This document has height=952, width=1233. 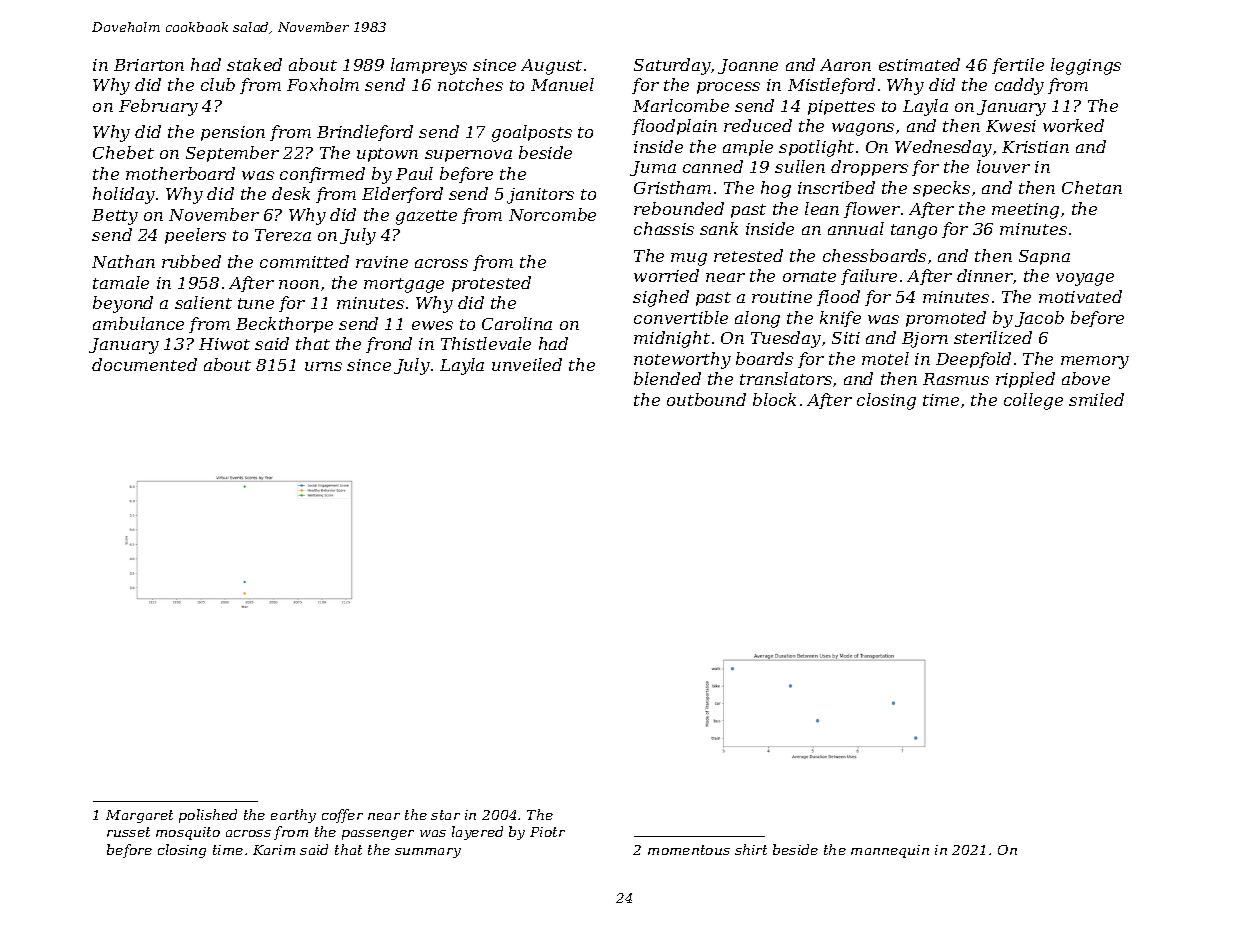 I want to click on college, so click(x=1033, y=401).
